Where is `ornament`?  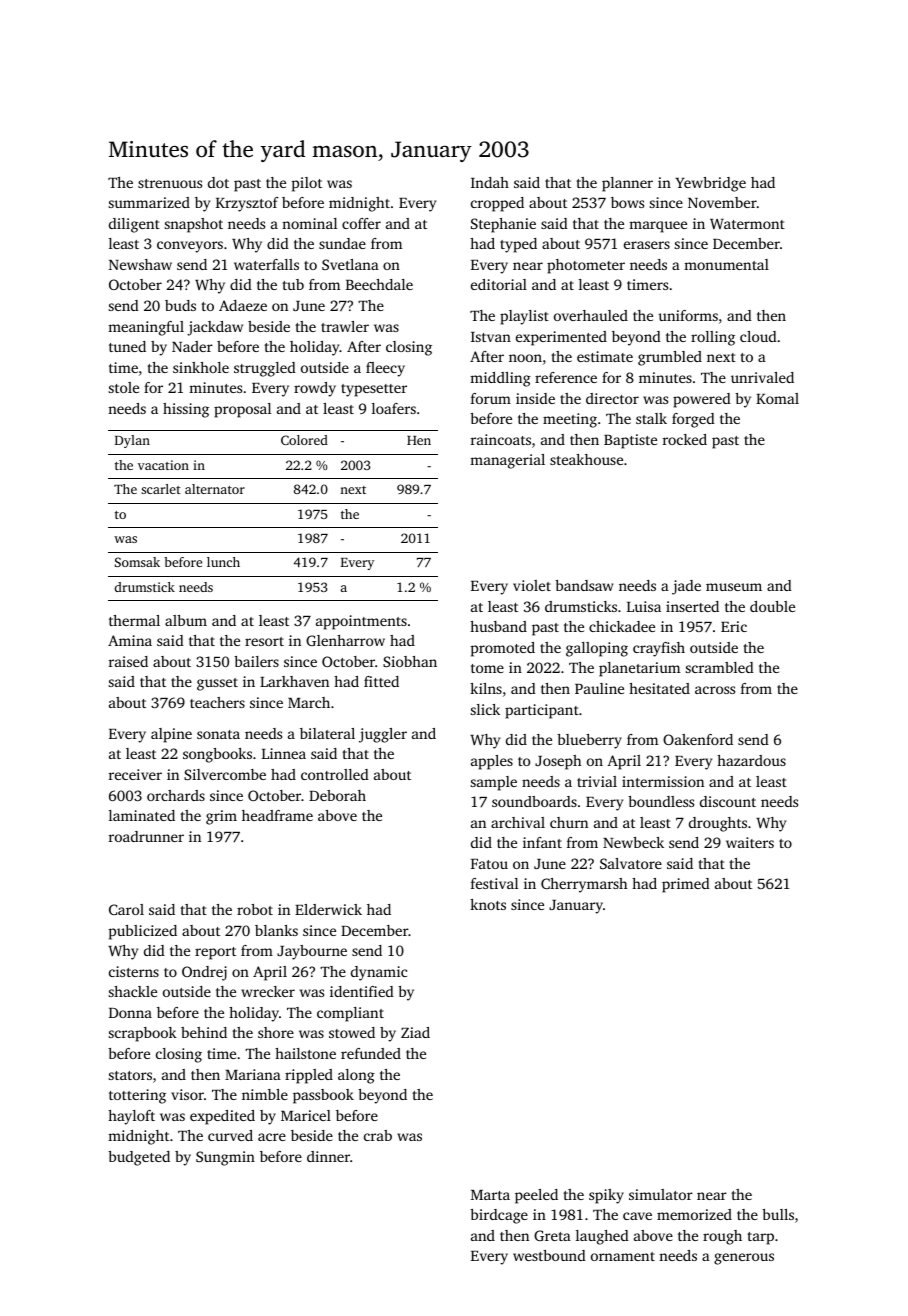
ornament is located at coordinates (623, 1256).
